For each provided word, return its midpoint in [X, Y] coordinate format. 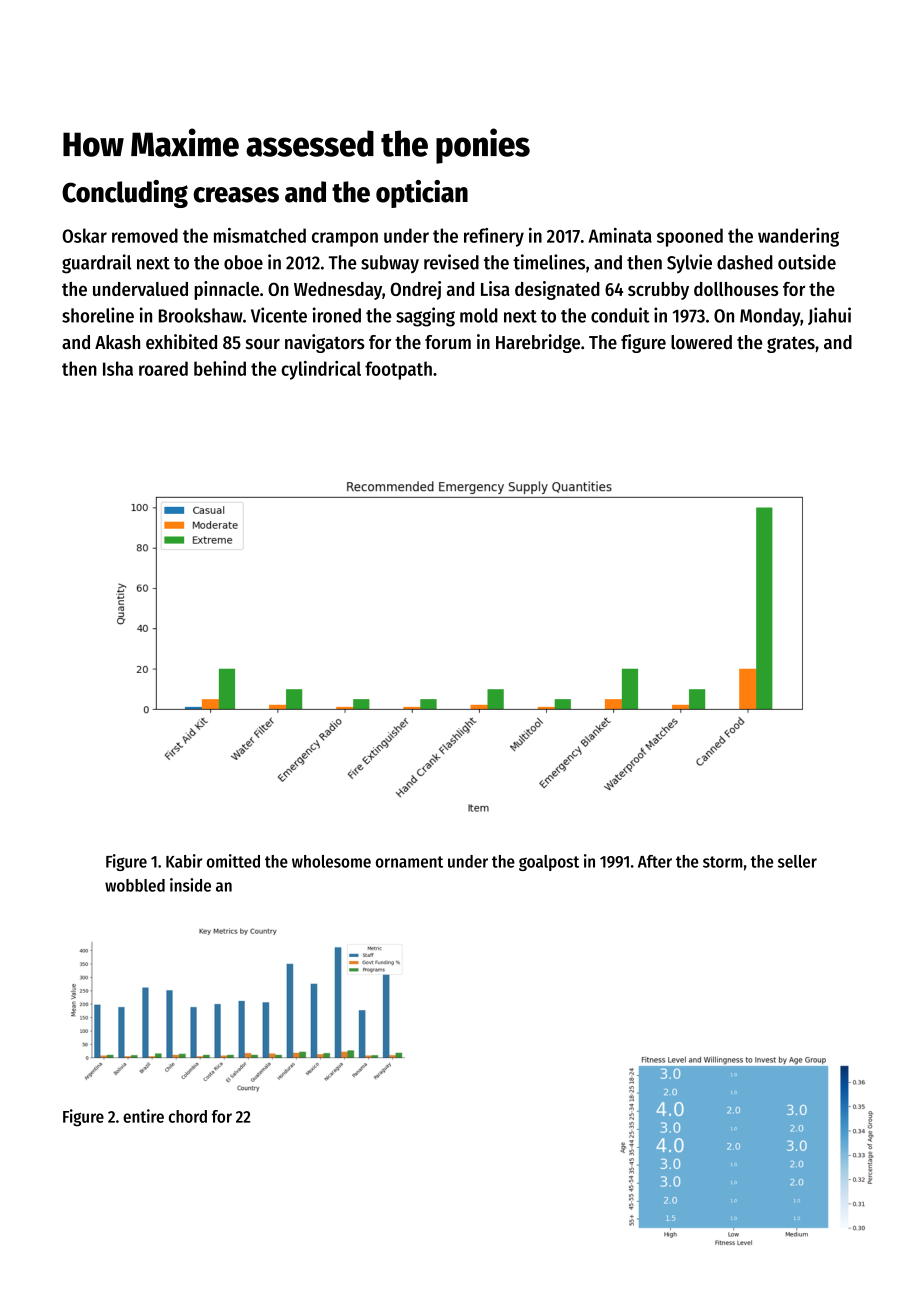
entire [143, 1116]
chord [188, 1116]
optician [422, 194]
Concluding [125, 194]
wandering [798, 237]
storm [723, 862]
